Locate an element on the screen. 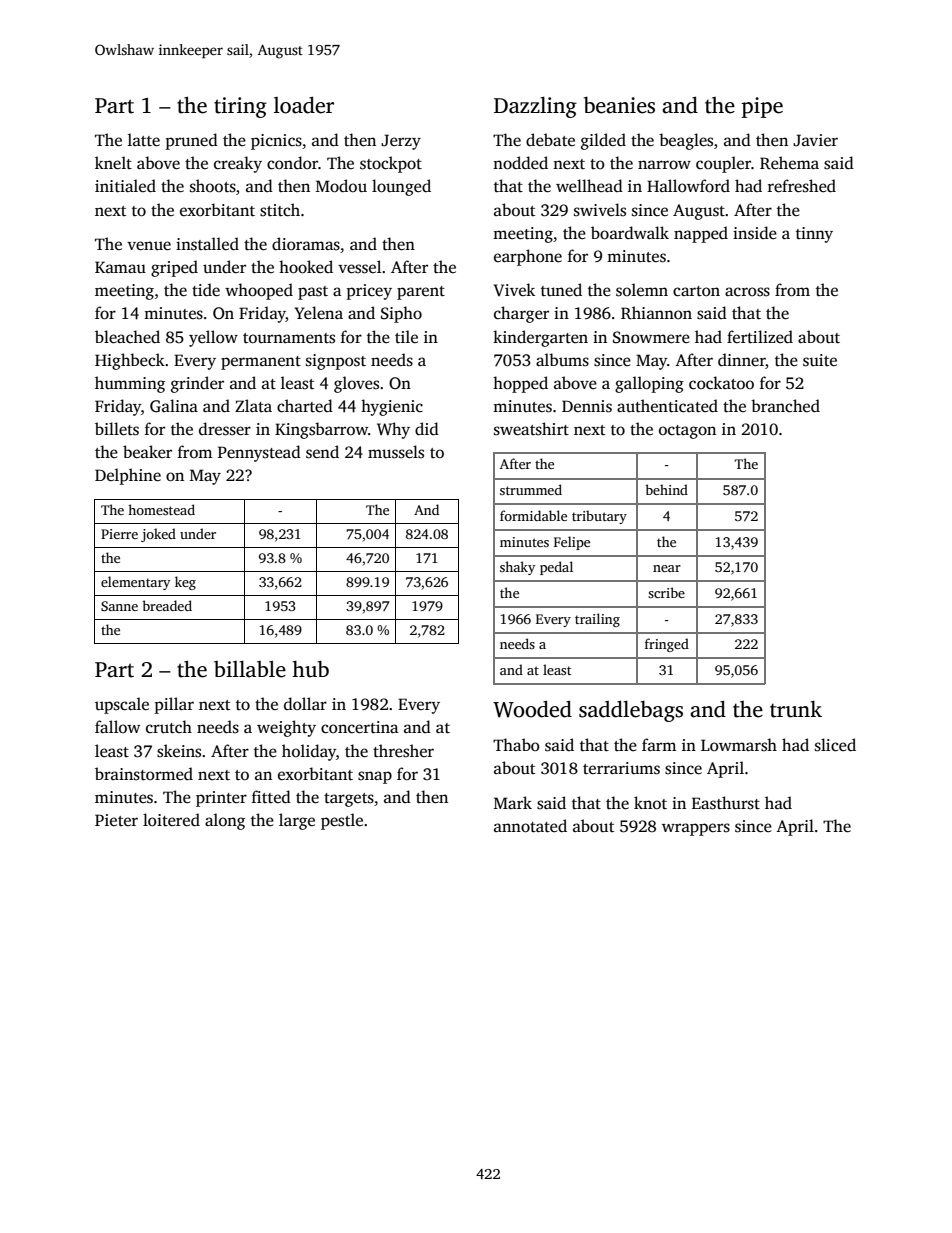 The height and width of the screenshot is (1233, 952). along is located at coordinates (225, 821).
